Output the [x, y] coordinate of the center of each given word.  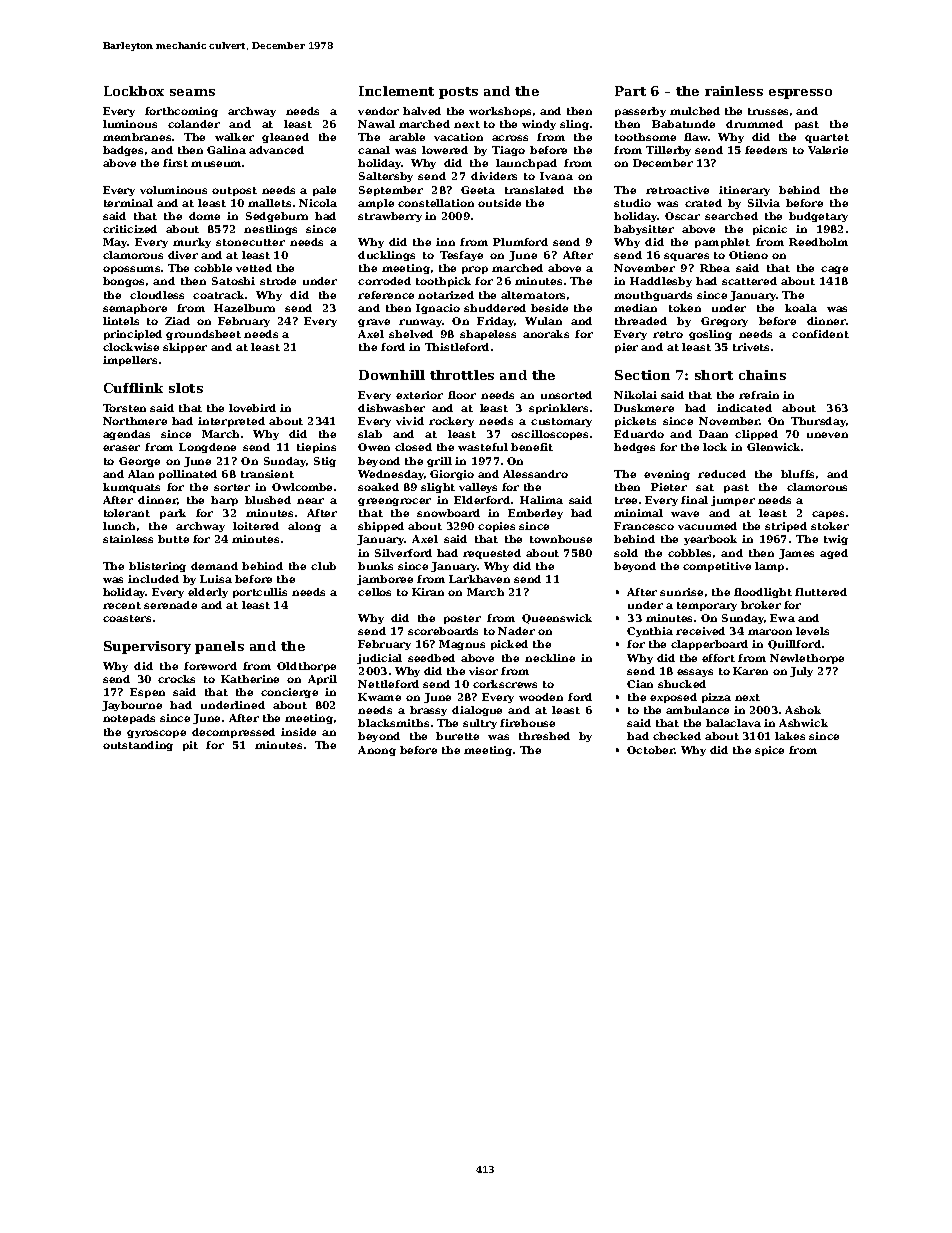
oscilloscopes [549, 435]
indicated [744, 408]
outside [499, 203]
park [173, 514]
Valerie [828, 150]
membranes [137, 137]
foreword [210, 666]
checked [677, 736]
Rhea [715, 268]
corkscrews [505, 684]
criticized [130, 229]
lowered [445, 150]
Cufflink [133, 388]
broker [761, 605]
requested [492, 554]
